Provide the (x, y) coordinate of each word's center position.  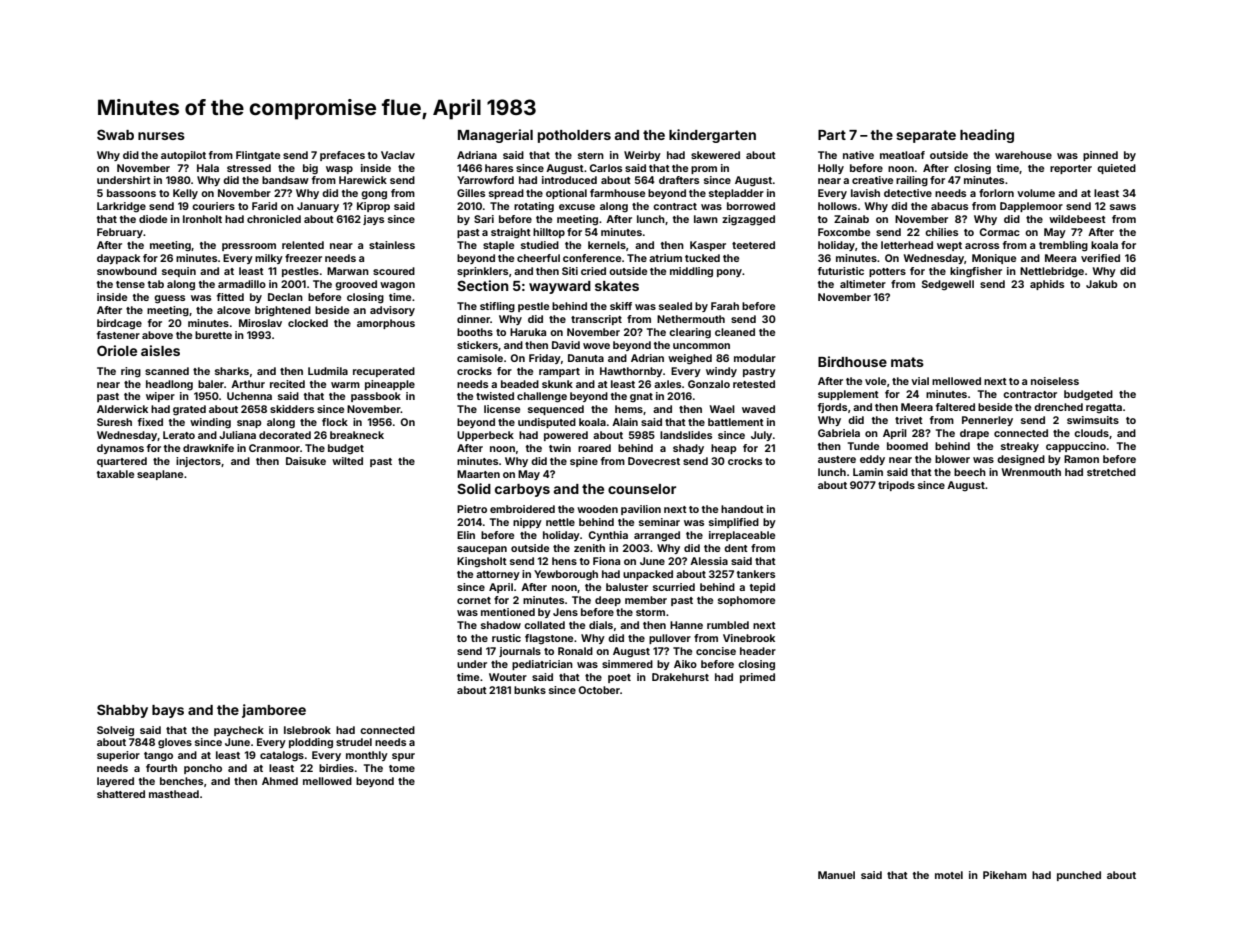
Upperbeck (485, 436)
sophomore (746, 601)
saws (1123, 207)
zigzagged (748, 220)
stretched (1111, 472)
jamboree (274, 711)
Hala (208, 168)
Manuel (836, 875)
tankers (756, 574)
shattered (121, 794)
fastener (118, 335)
